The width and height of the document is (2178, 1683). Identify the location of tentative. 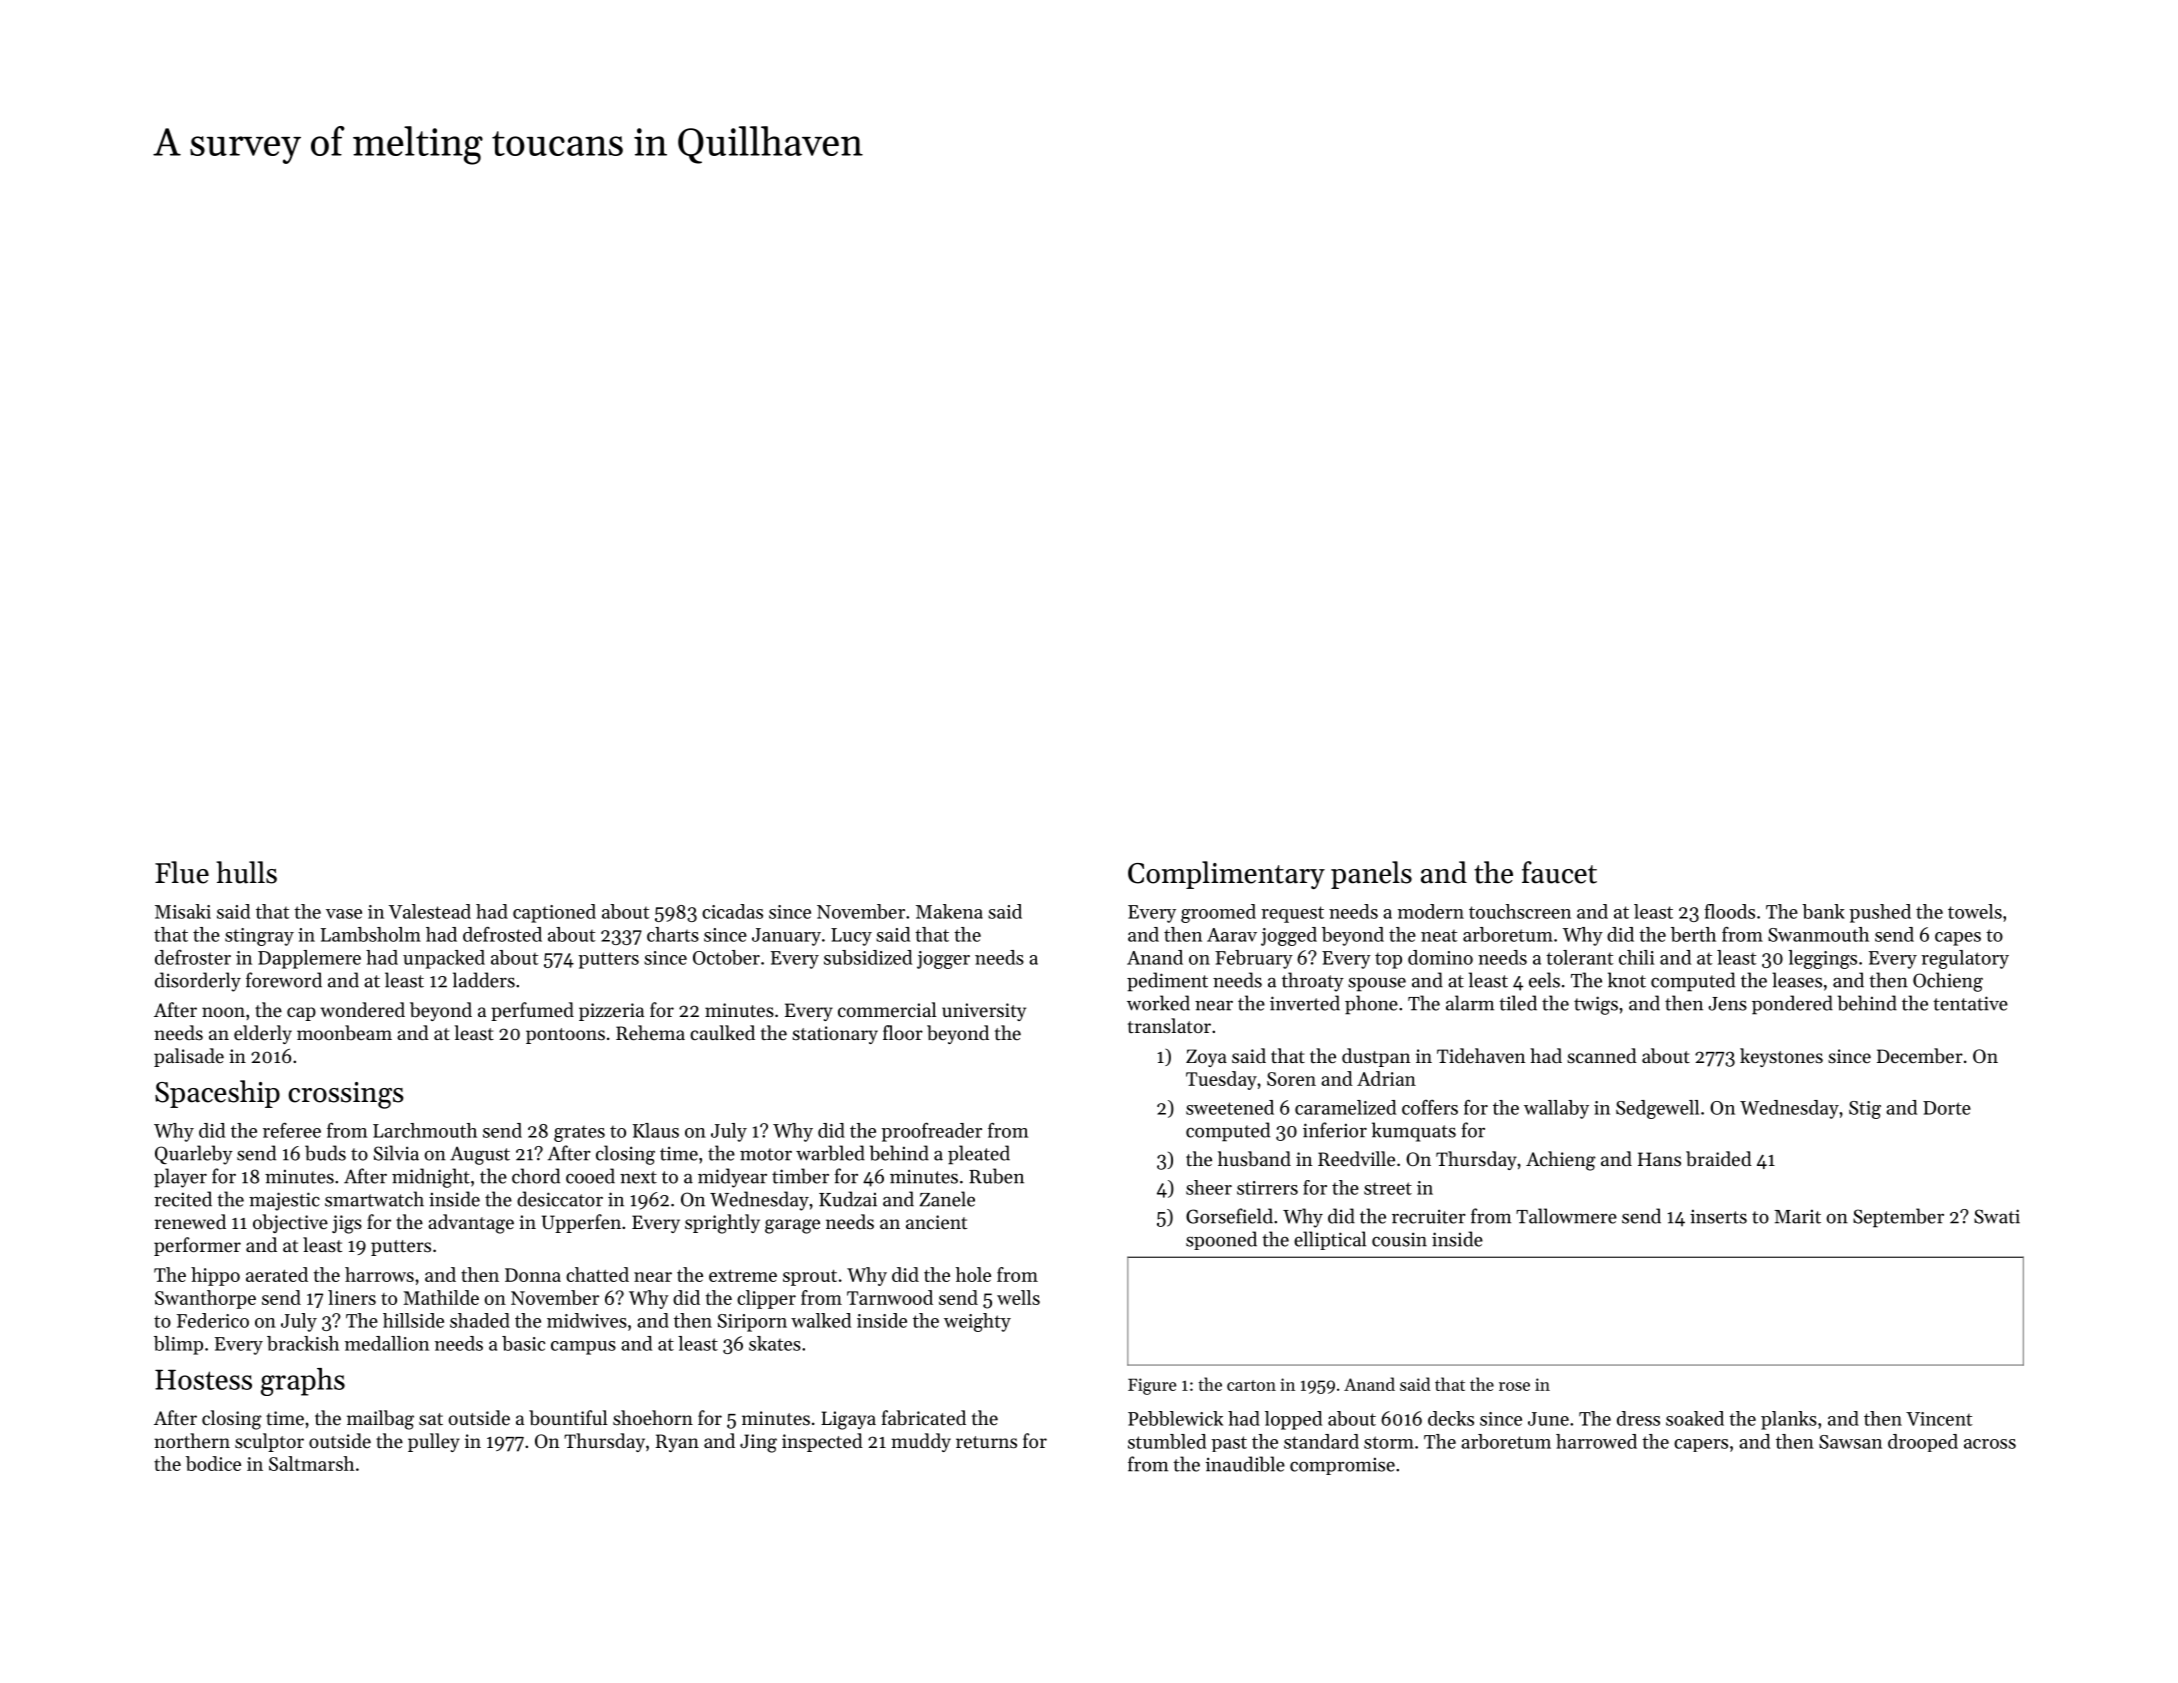
(1970, 1003).
